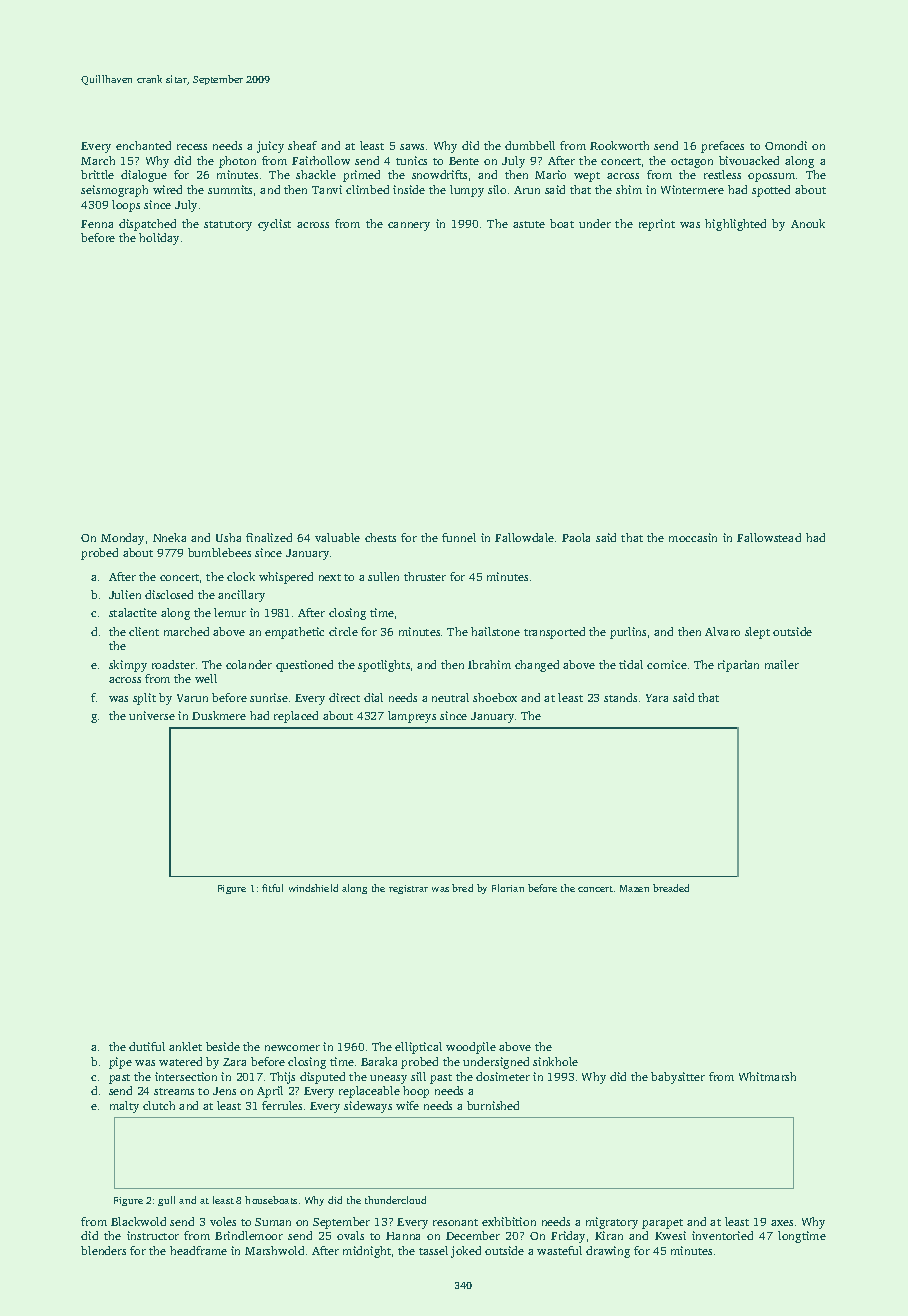 The width and height of the screenshot is (908, 1316). Describe the element at coordinates (124, 1107) in the screenshot. I see `malty` at that location.
